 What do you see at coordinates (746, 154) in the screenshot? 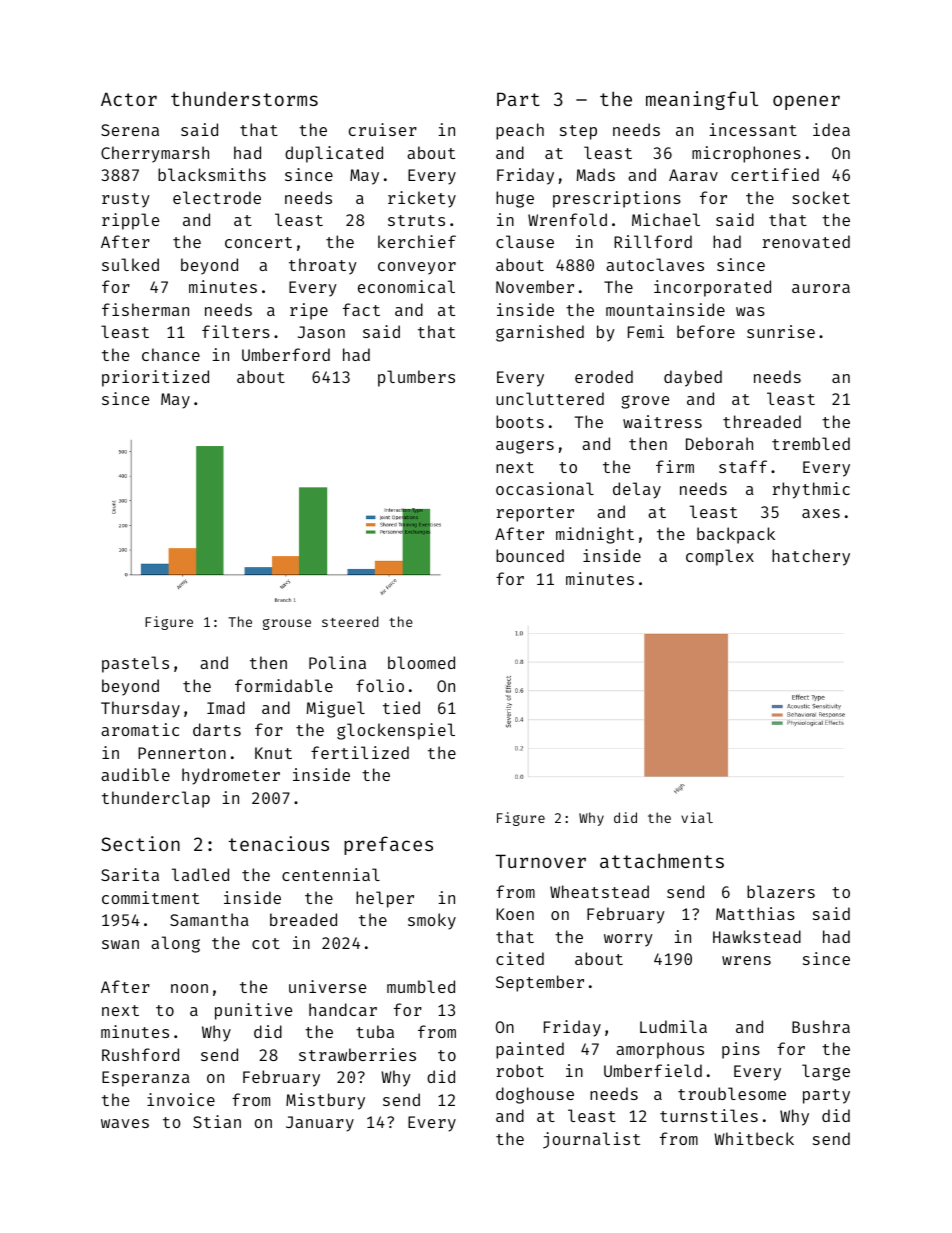
I see `microphones` at bounding box center [746, 154].
